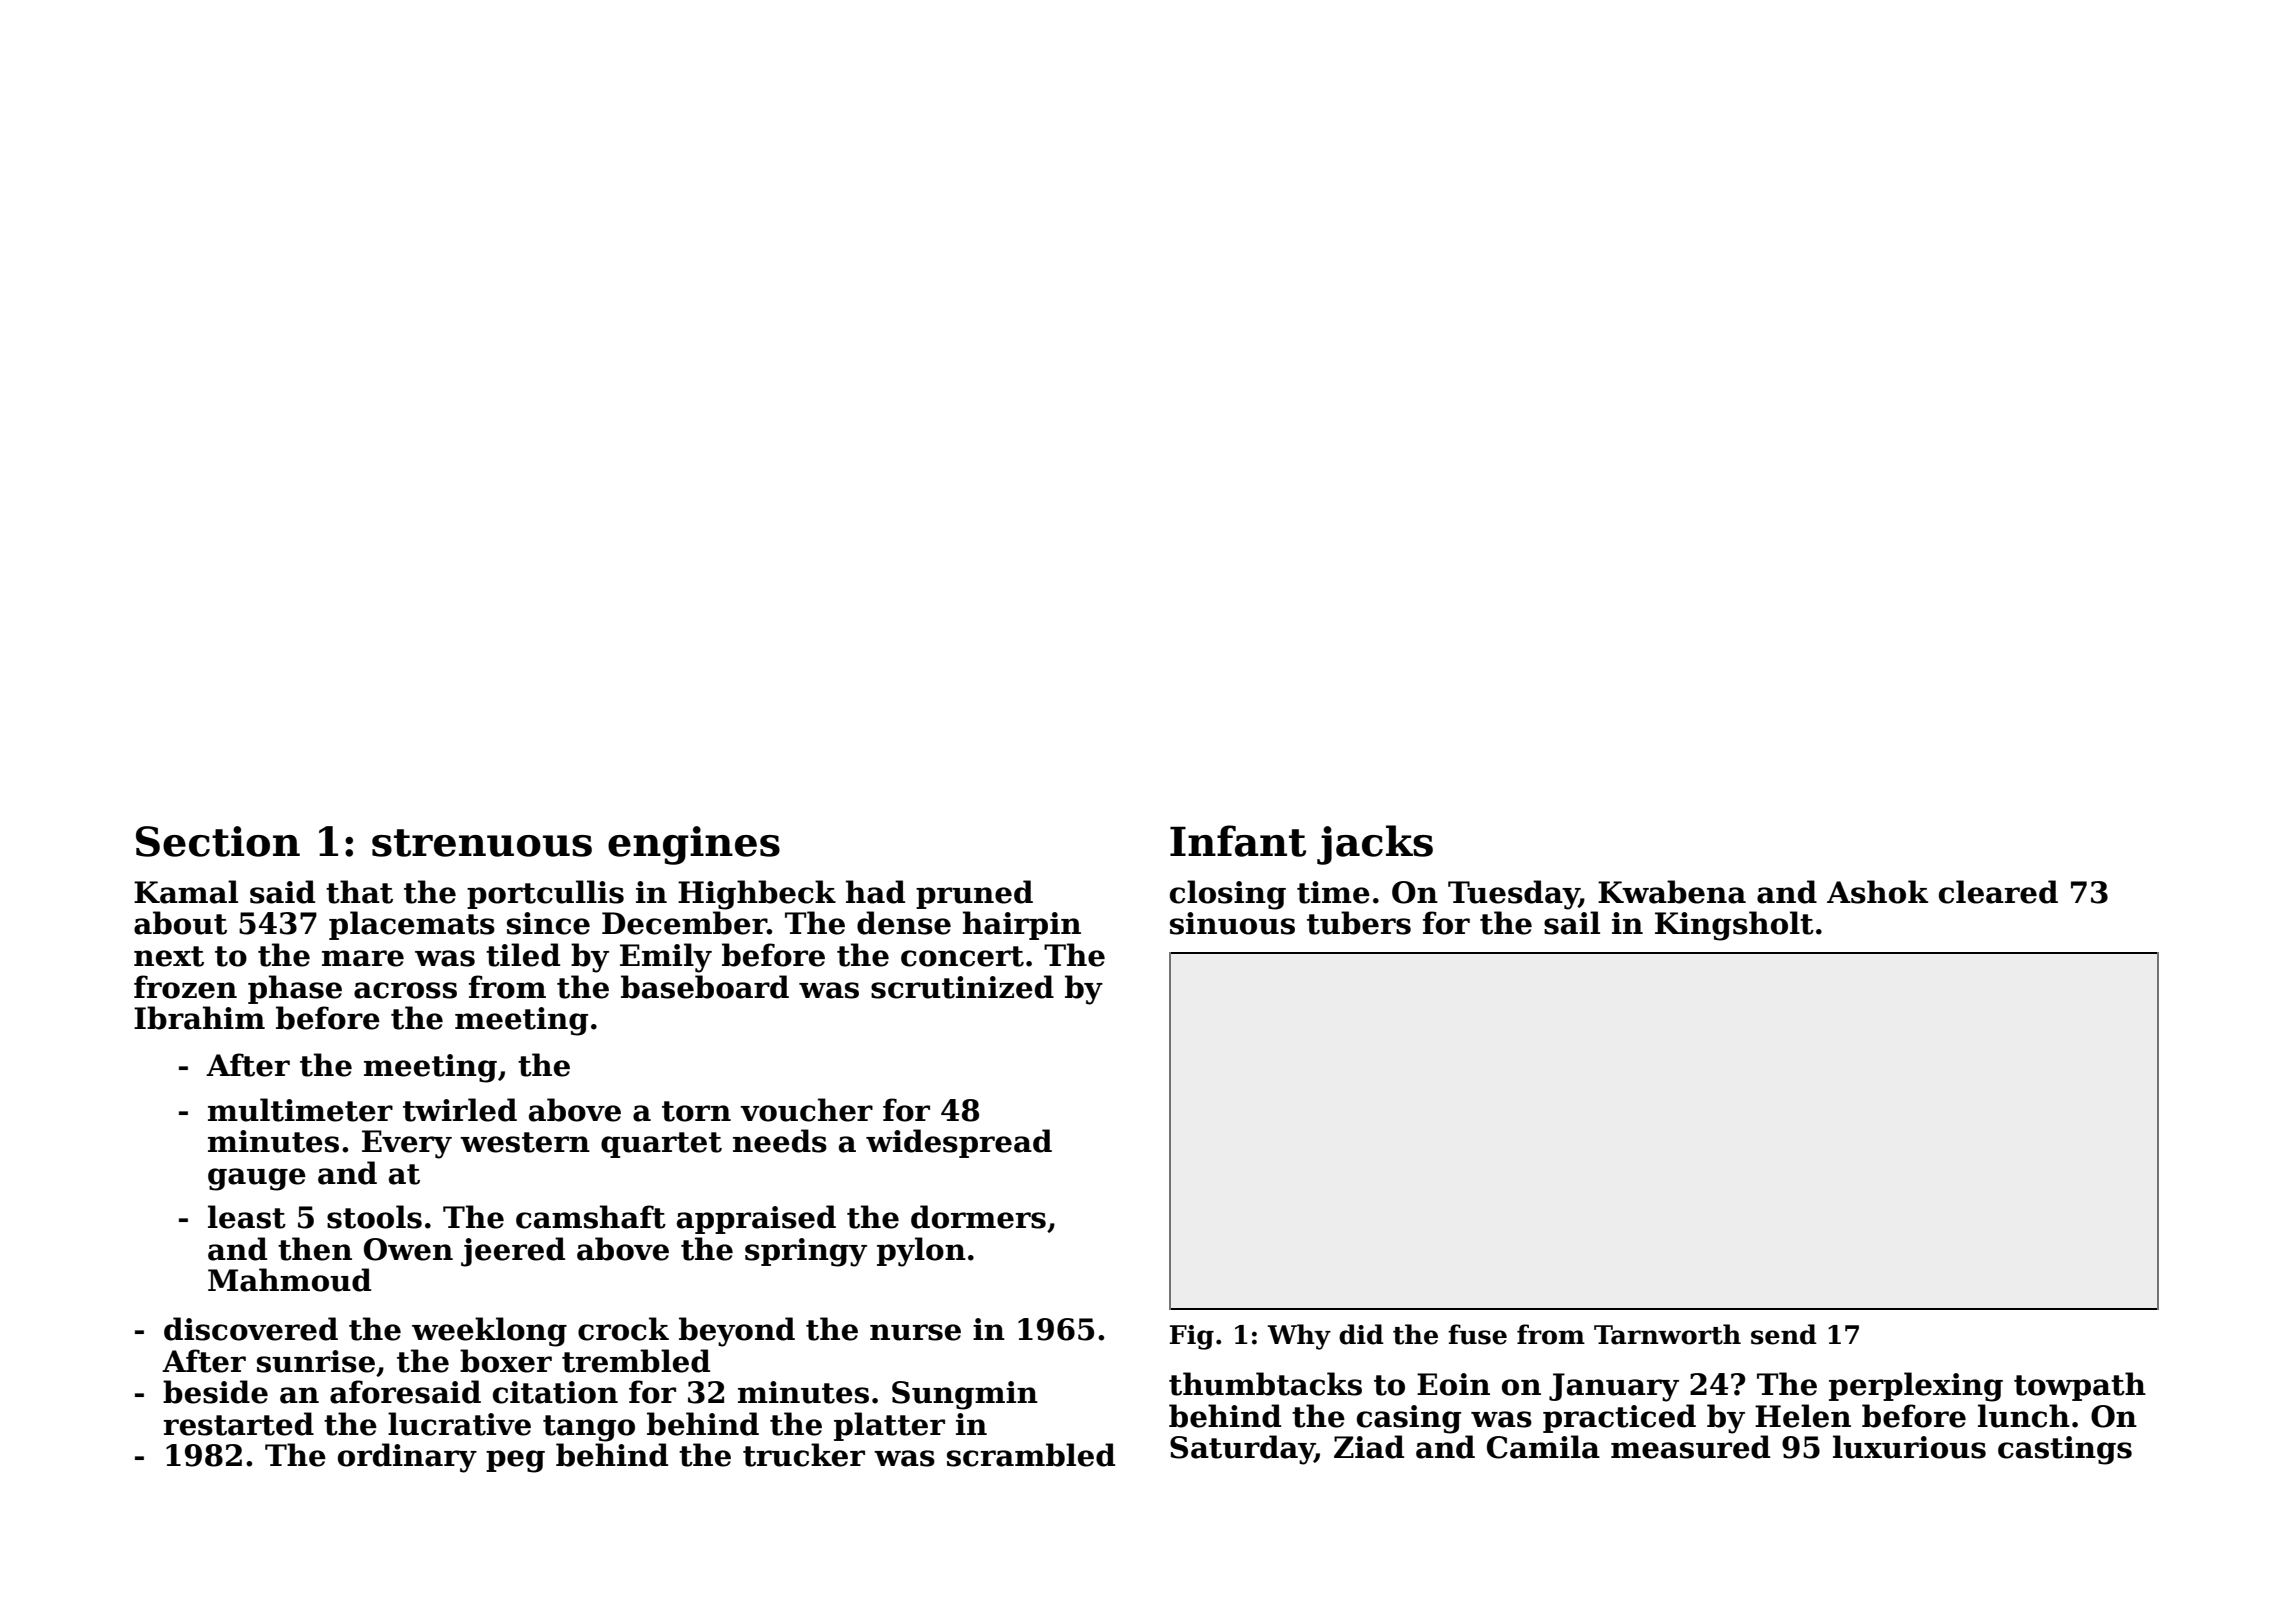  What do you see at coordinates (218, 841) in the screenshot?
I see `Section` at bounding box center [218, 841].
